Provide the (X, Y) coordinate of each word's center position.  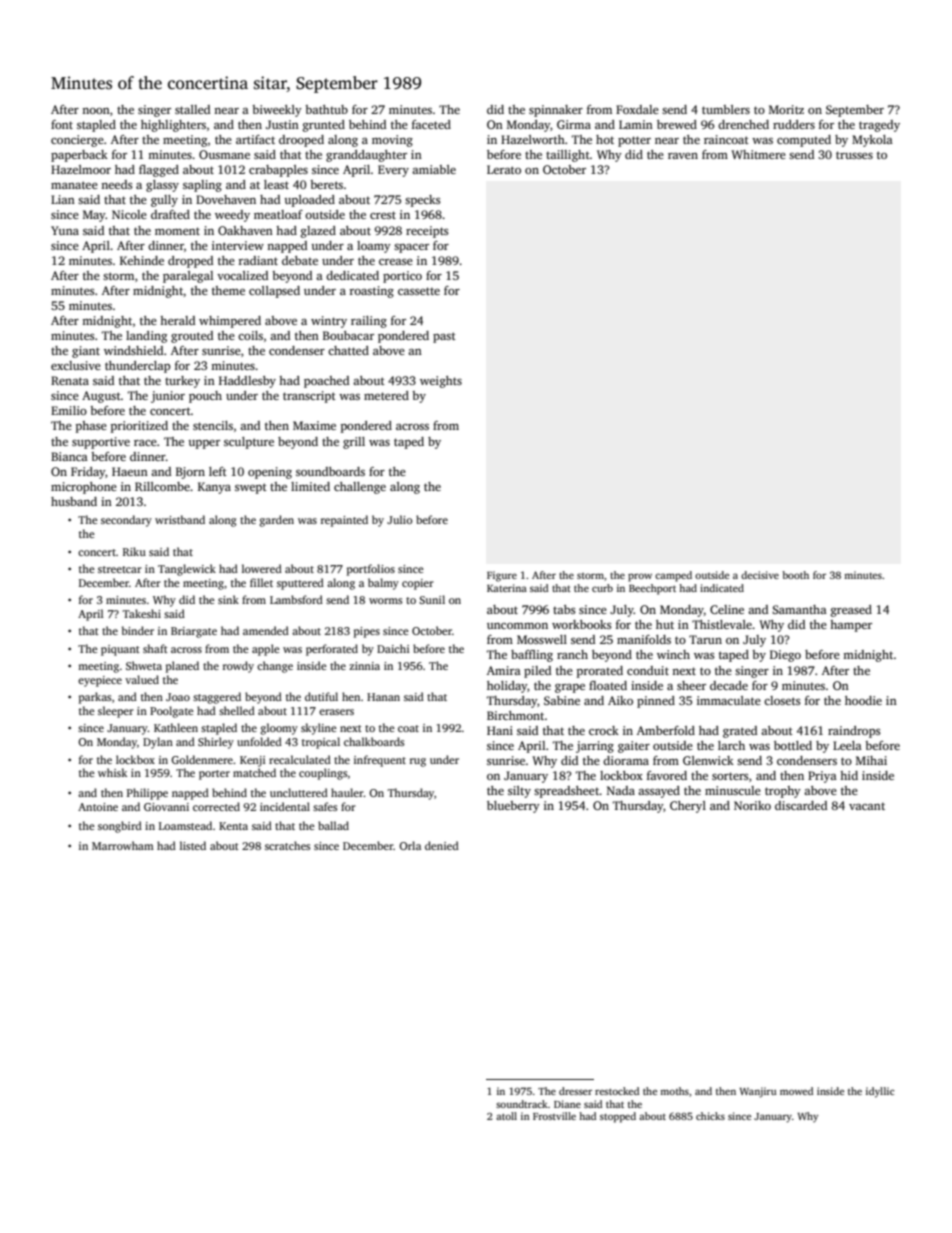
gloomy (279, 729)
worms (385, 601)
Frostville (554, 1116)
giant (86, 352)
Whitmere (758, 154)
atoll (506, 1116)
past (444, 337)
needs (117, 184)
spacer (411, 248)
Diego (785, 656)
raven (683, 156)
